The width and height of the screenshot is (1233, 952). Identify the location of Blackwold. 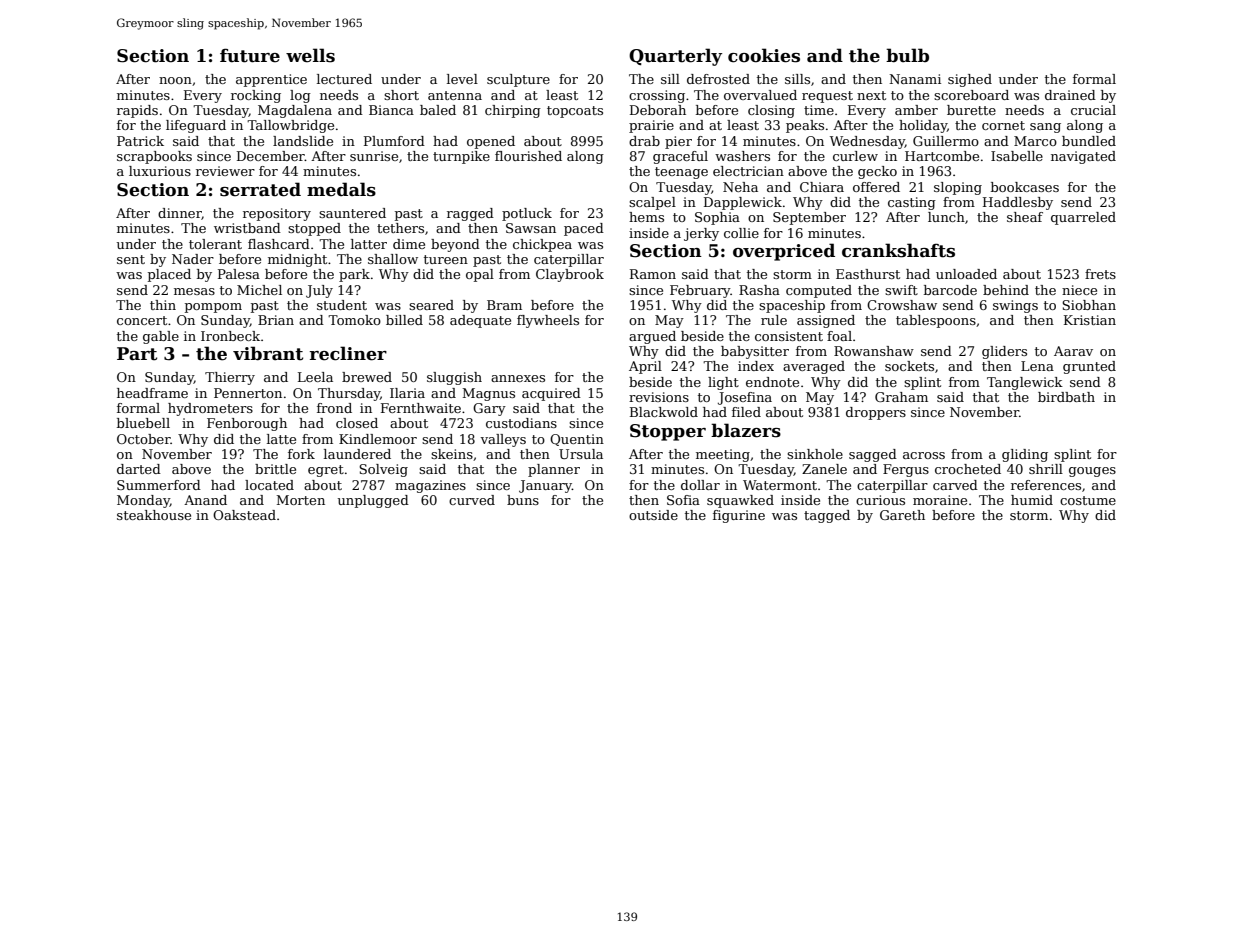
(664, 412).
